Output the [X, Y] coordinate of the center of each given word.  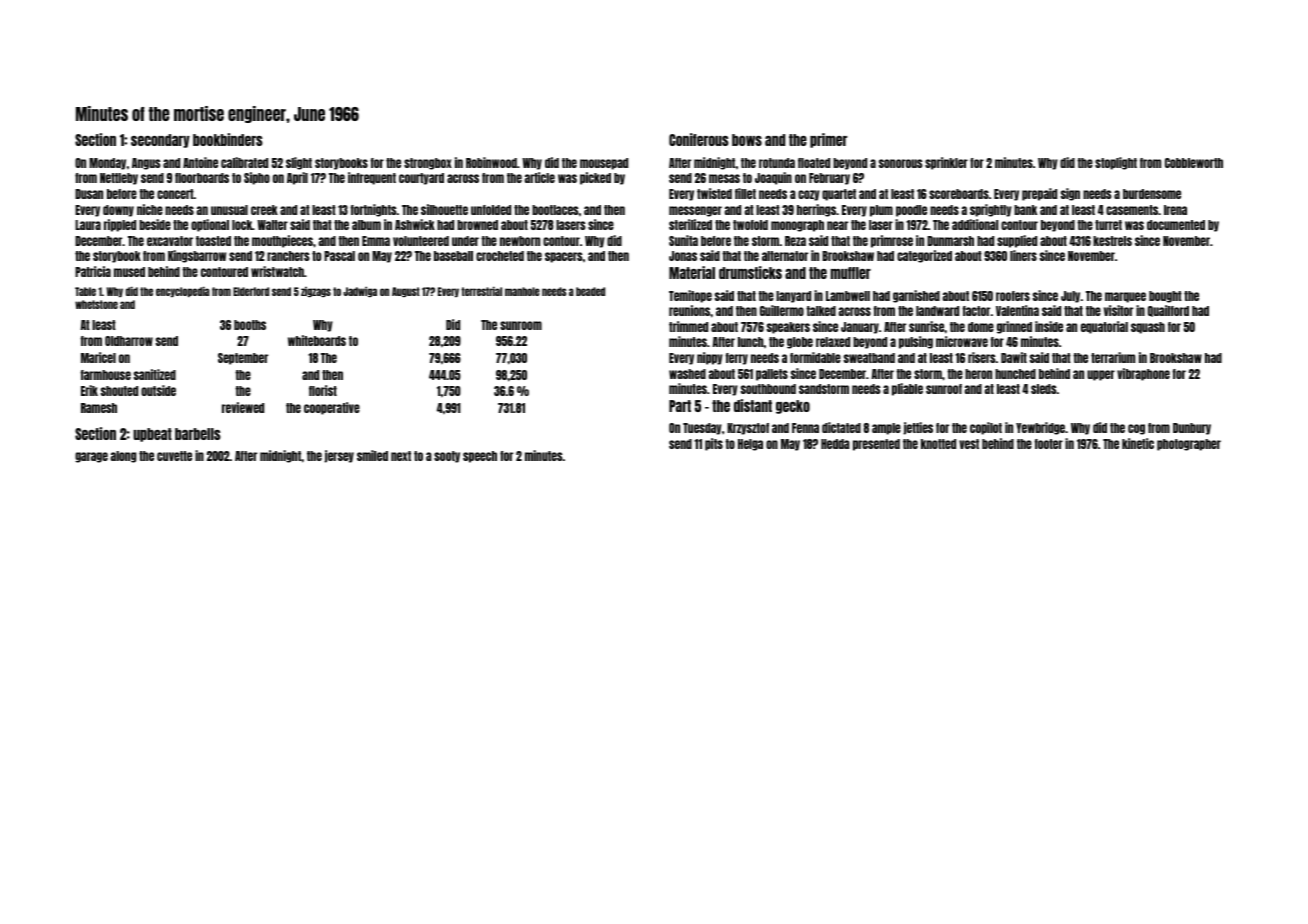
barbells [198, 434]
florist [323, 390]
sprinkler [946, 163]
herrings [816, 210]
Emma [376, 241]
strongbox [428, 164]
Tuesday [702, 429]
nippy [710, 358]
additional [975, 224]
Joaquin [773, 178]
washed [687, 374]
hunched [1015, 374]
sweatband [869, 358]
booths [250, 325]
